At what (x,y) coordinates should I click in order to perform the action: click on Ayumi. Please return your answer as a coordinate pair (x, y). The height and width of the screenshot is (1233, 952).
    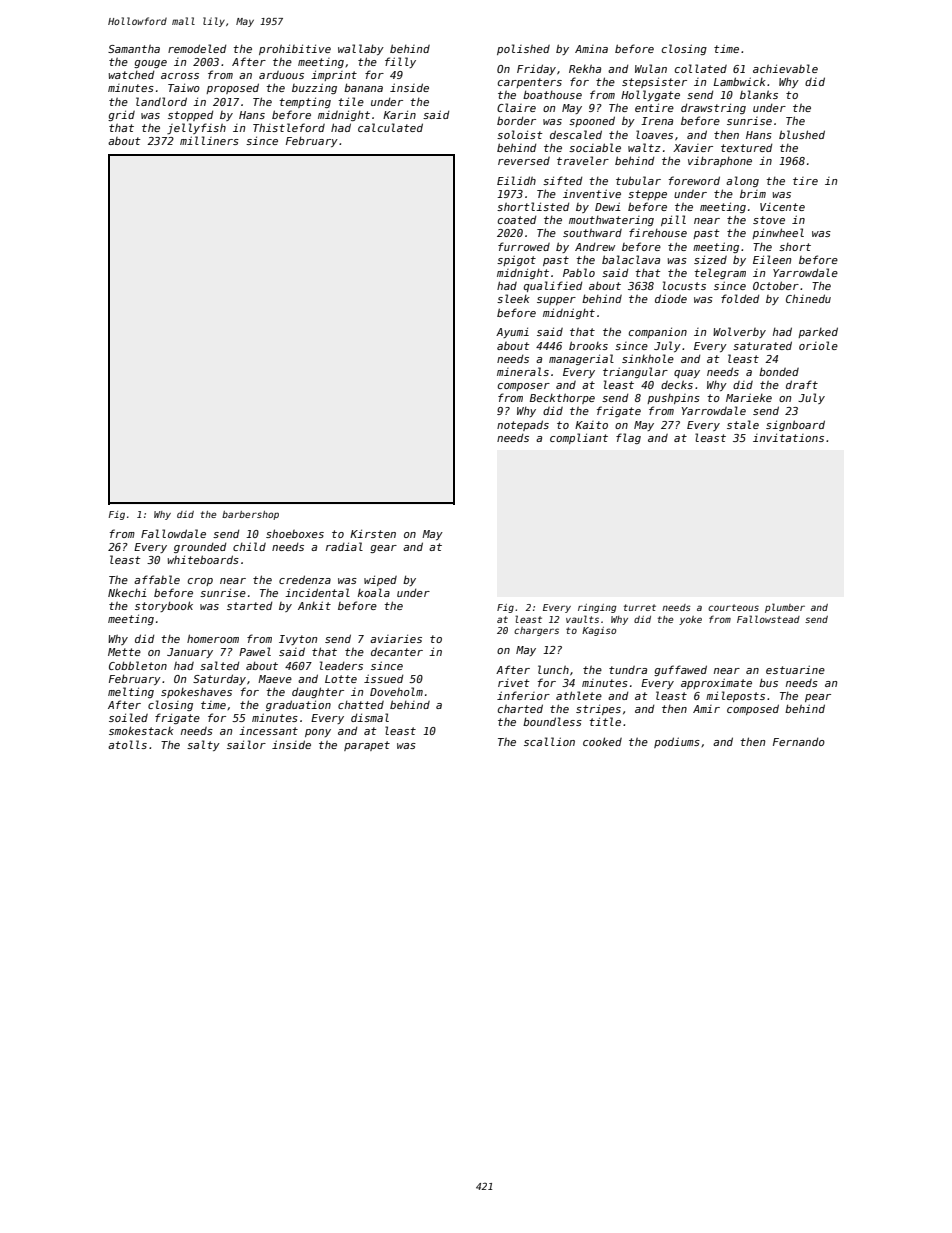
    Looking at the image, I should click on (512, 332).
